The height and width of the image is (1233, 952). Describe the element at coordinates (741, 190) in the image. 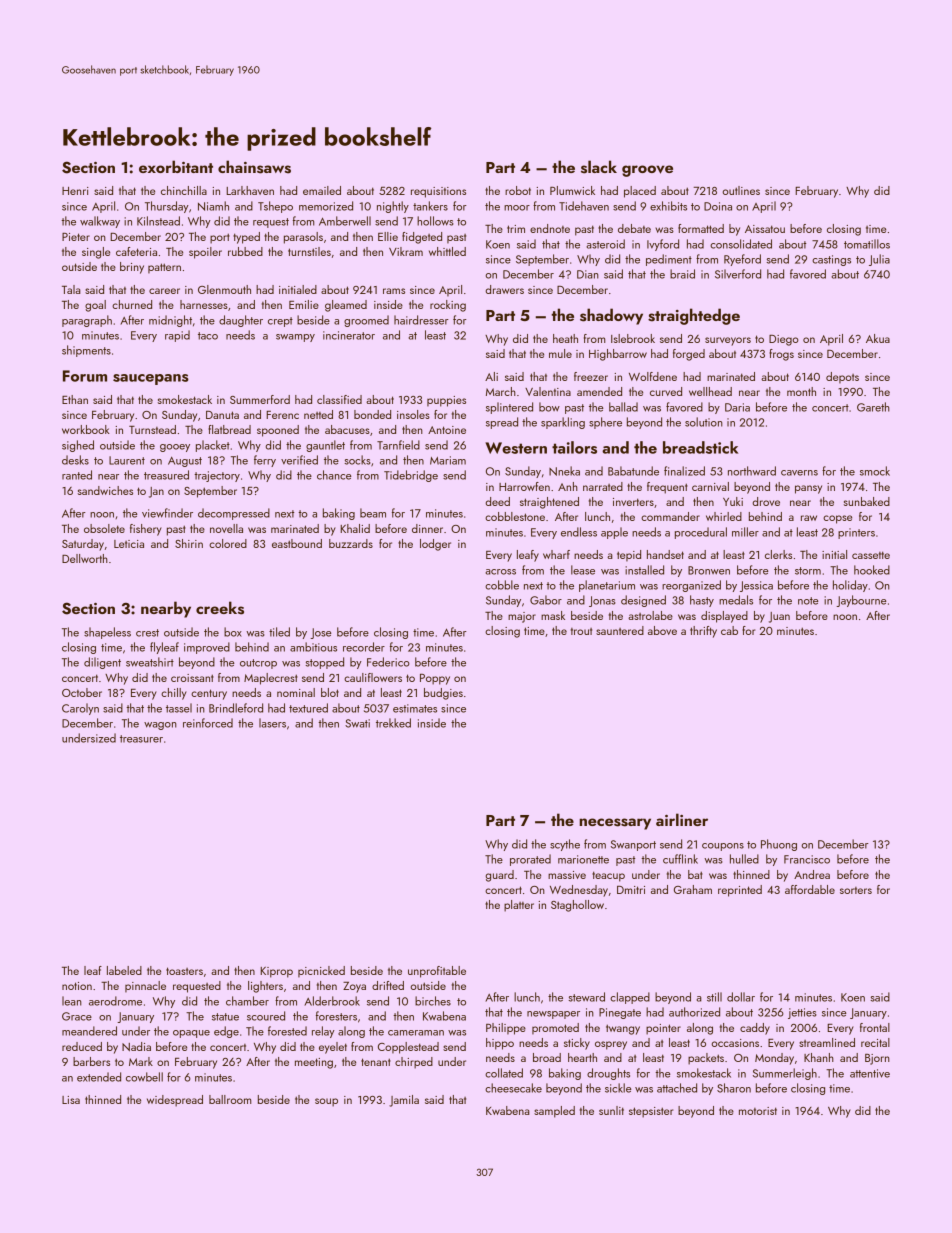

I see `outlines` at that location.
